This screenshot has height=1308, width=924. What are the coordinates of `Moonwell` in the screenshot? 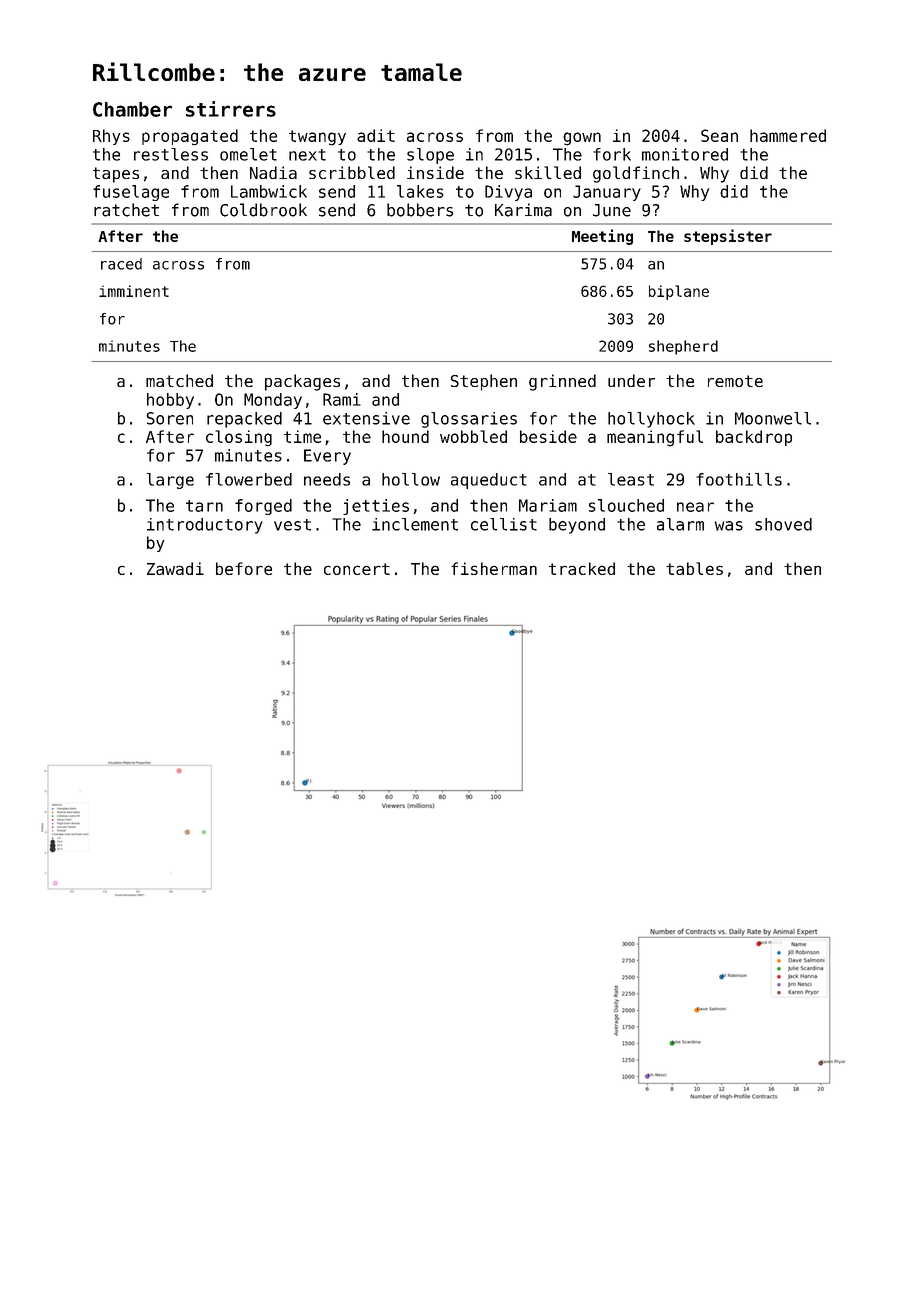 It's located at (773, 418).
